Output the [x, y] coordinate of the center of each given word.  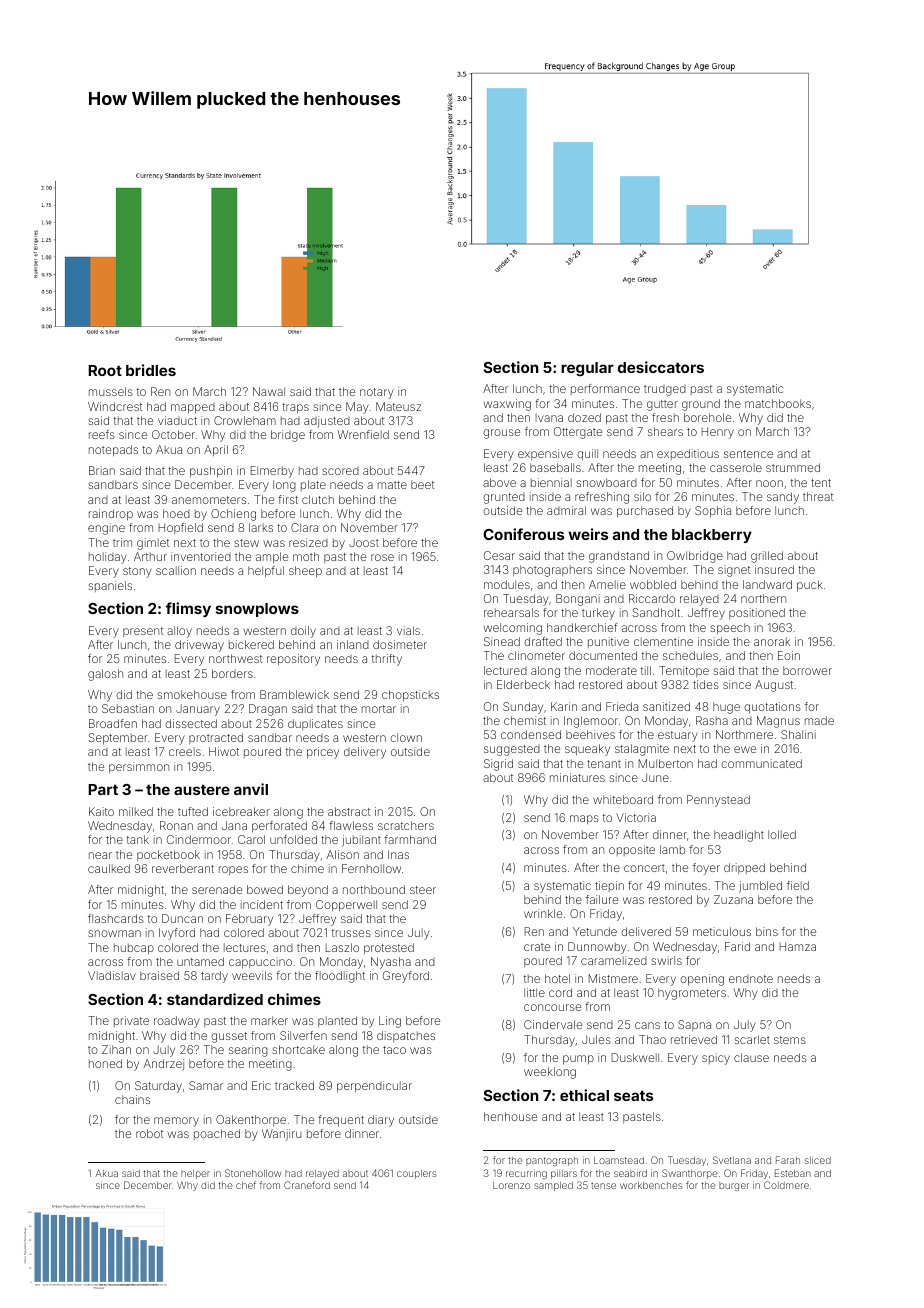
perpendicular [374, 1087]
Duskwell [635, 1057]
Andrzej [164, 1065]
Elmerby [272, 472]
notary [377, 393]
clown [406, 737]
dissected [191, 723]
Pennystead [718, 801]
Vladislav [112, 975]
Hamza [798, 946]
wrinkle [543, 913]
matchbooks [778, 403]
